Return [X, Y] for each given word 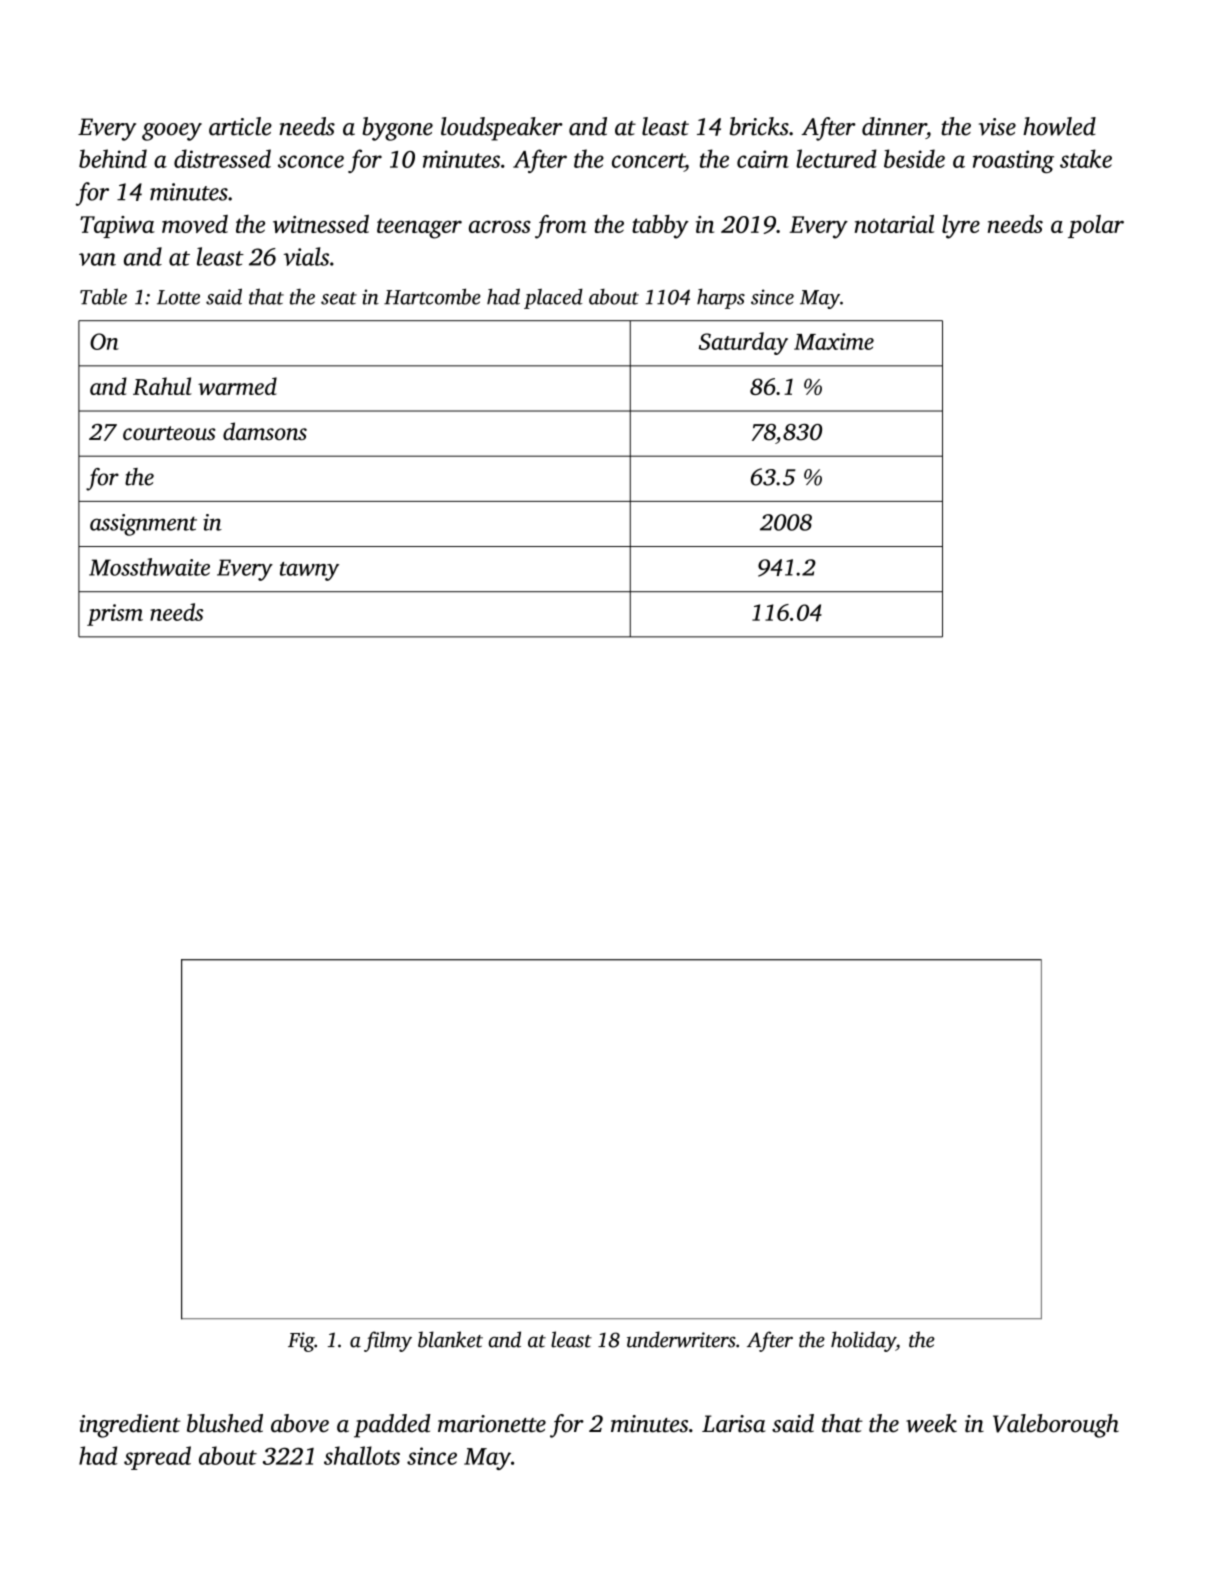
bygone [397, 129]
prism [115, 615]
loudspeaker [502, 129]
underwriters [681, 1339]
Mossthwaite [149, 567]
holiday [863, 1341]
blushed [225, 1423]
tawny [309, 571]
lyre [961, 227]
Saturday [743, 343]
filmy [388, 1341]
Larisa [733, 1424]
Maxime [834, 341]
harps [721, 299]
